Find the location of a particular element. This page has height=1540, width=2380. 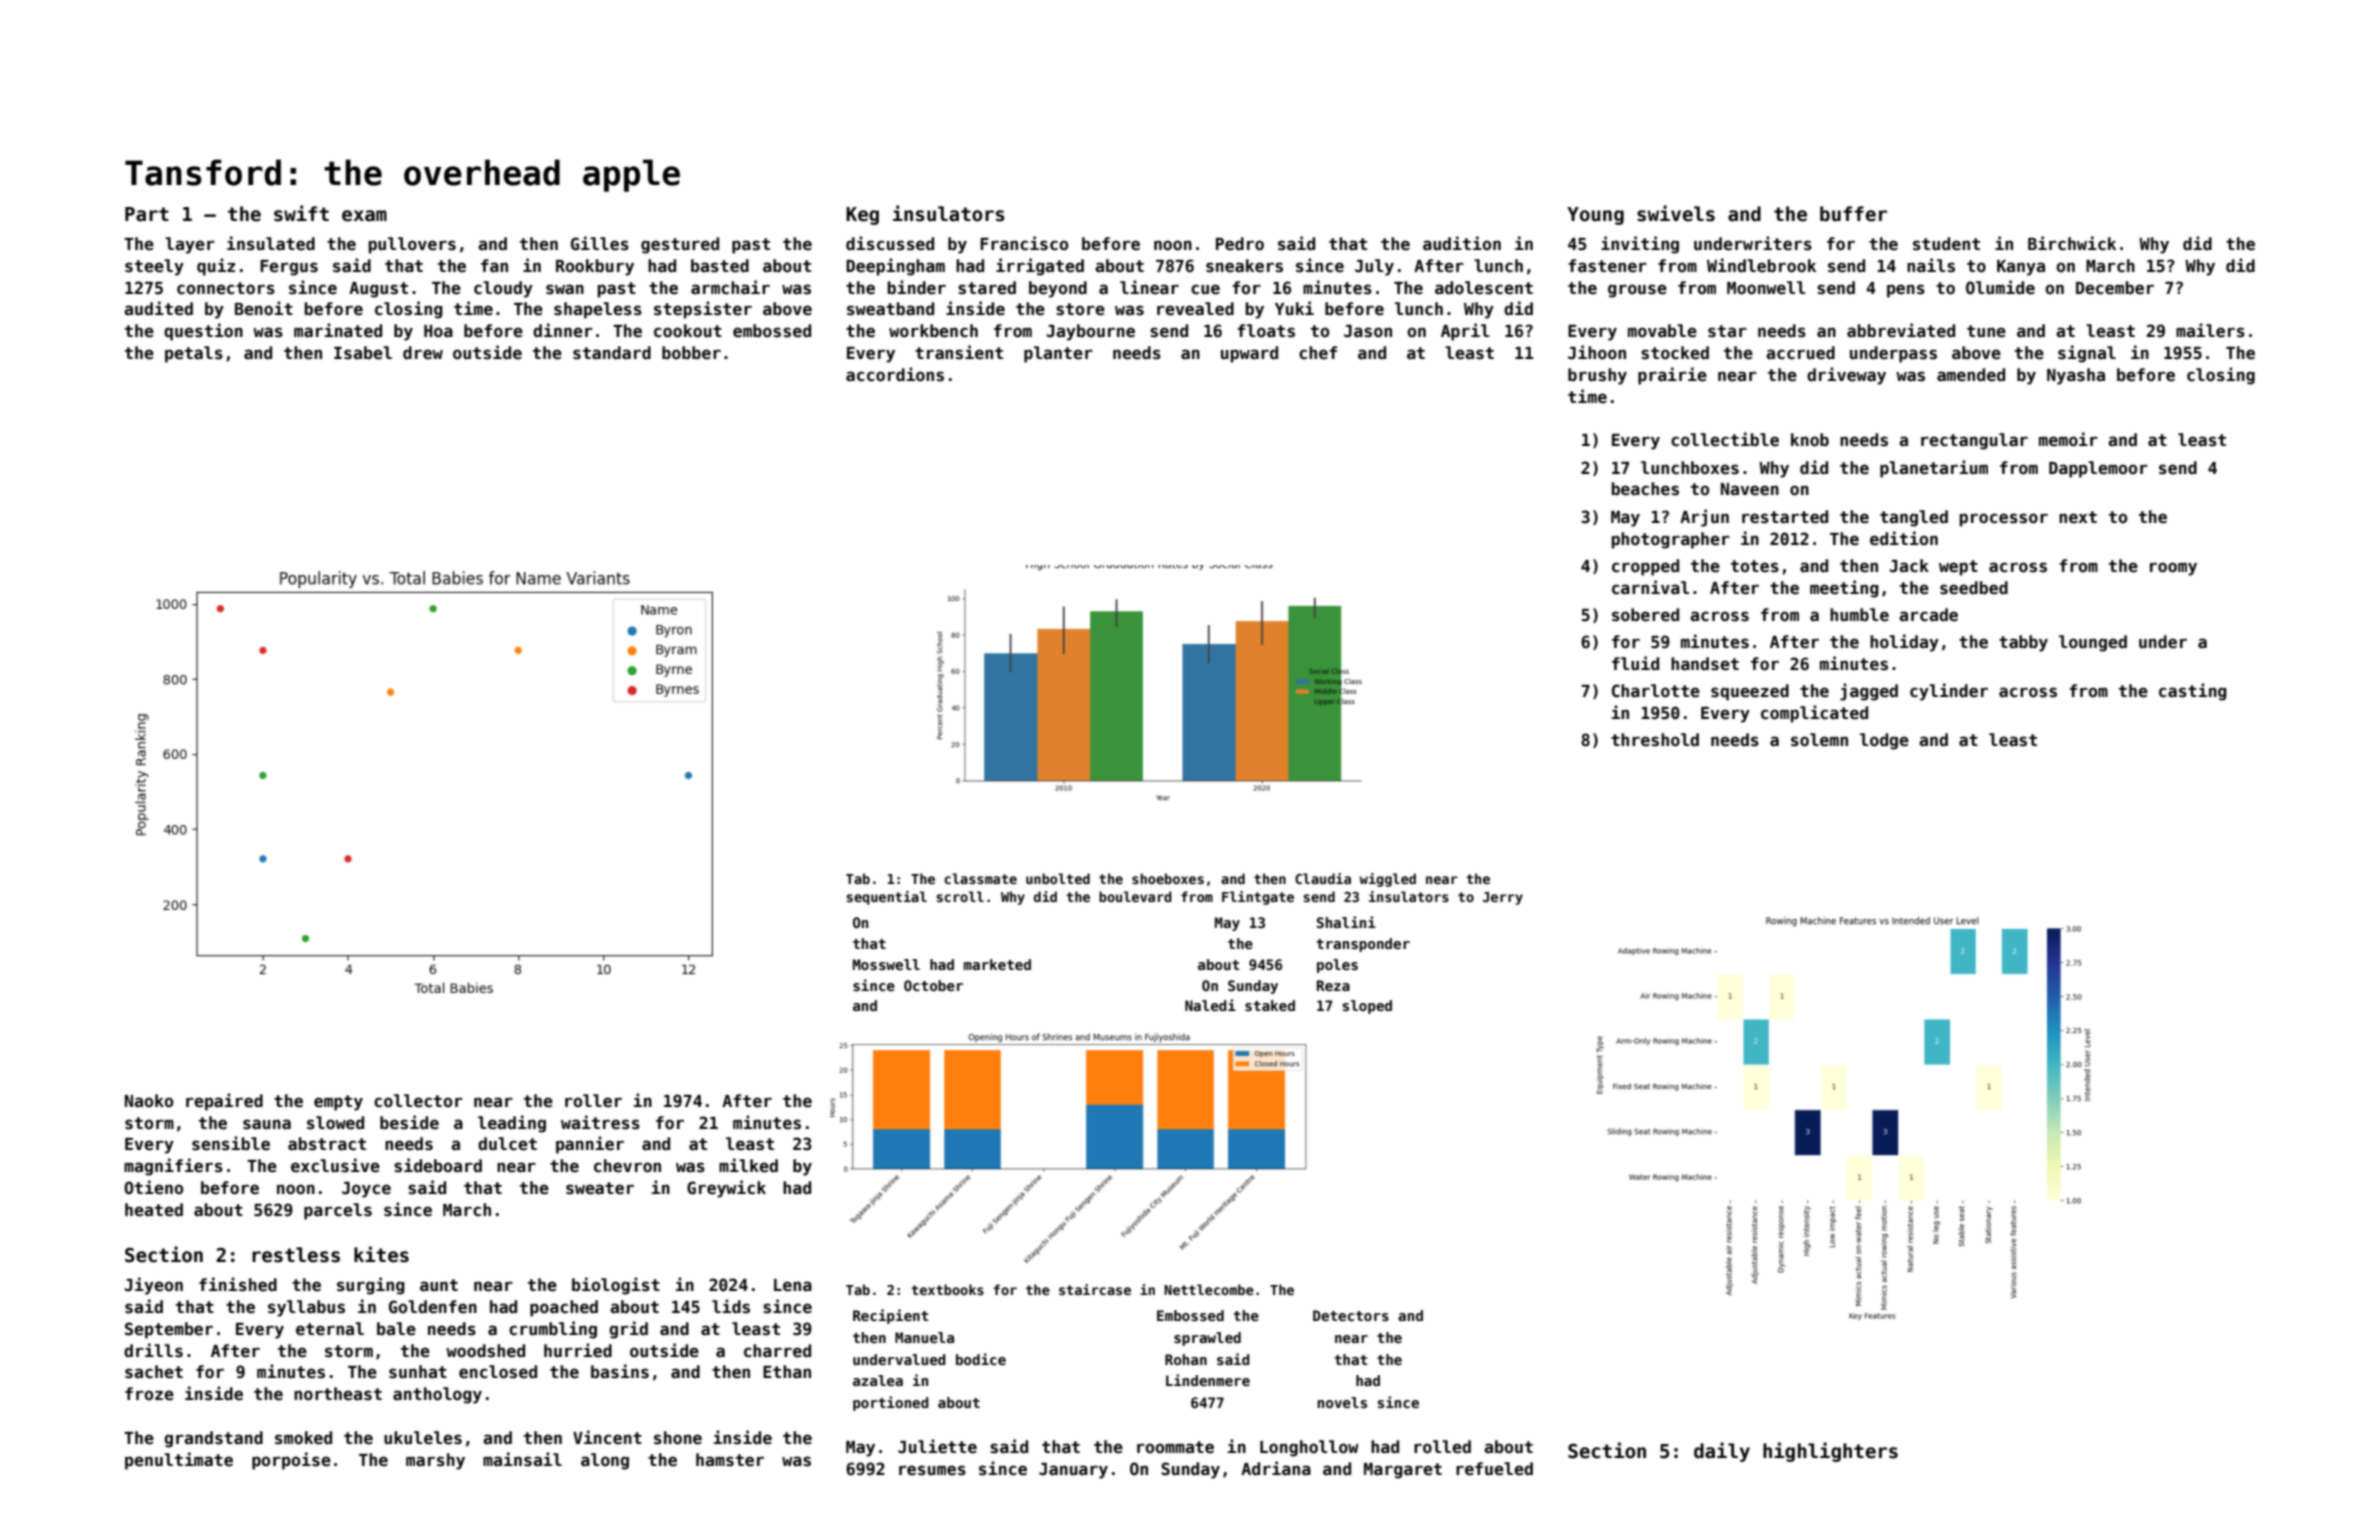

rectangular is located at coordinates (1974, 441).
